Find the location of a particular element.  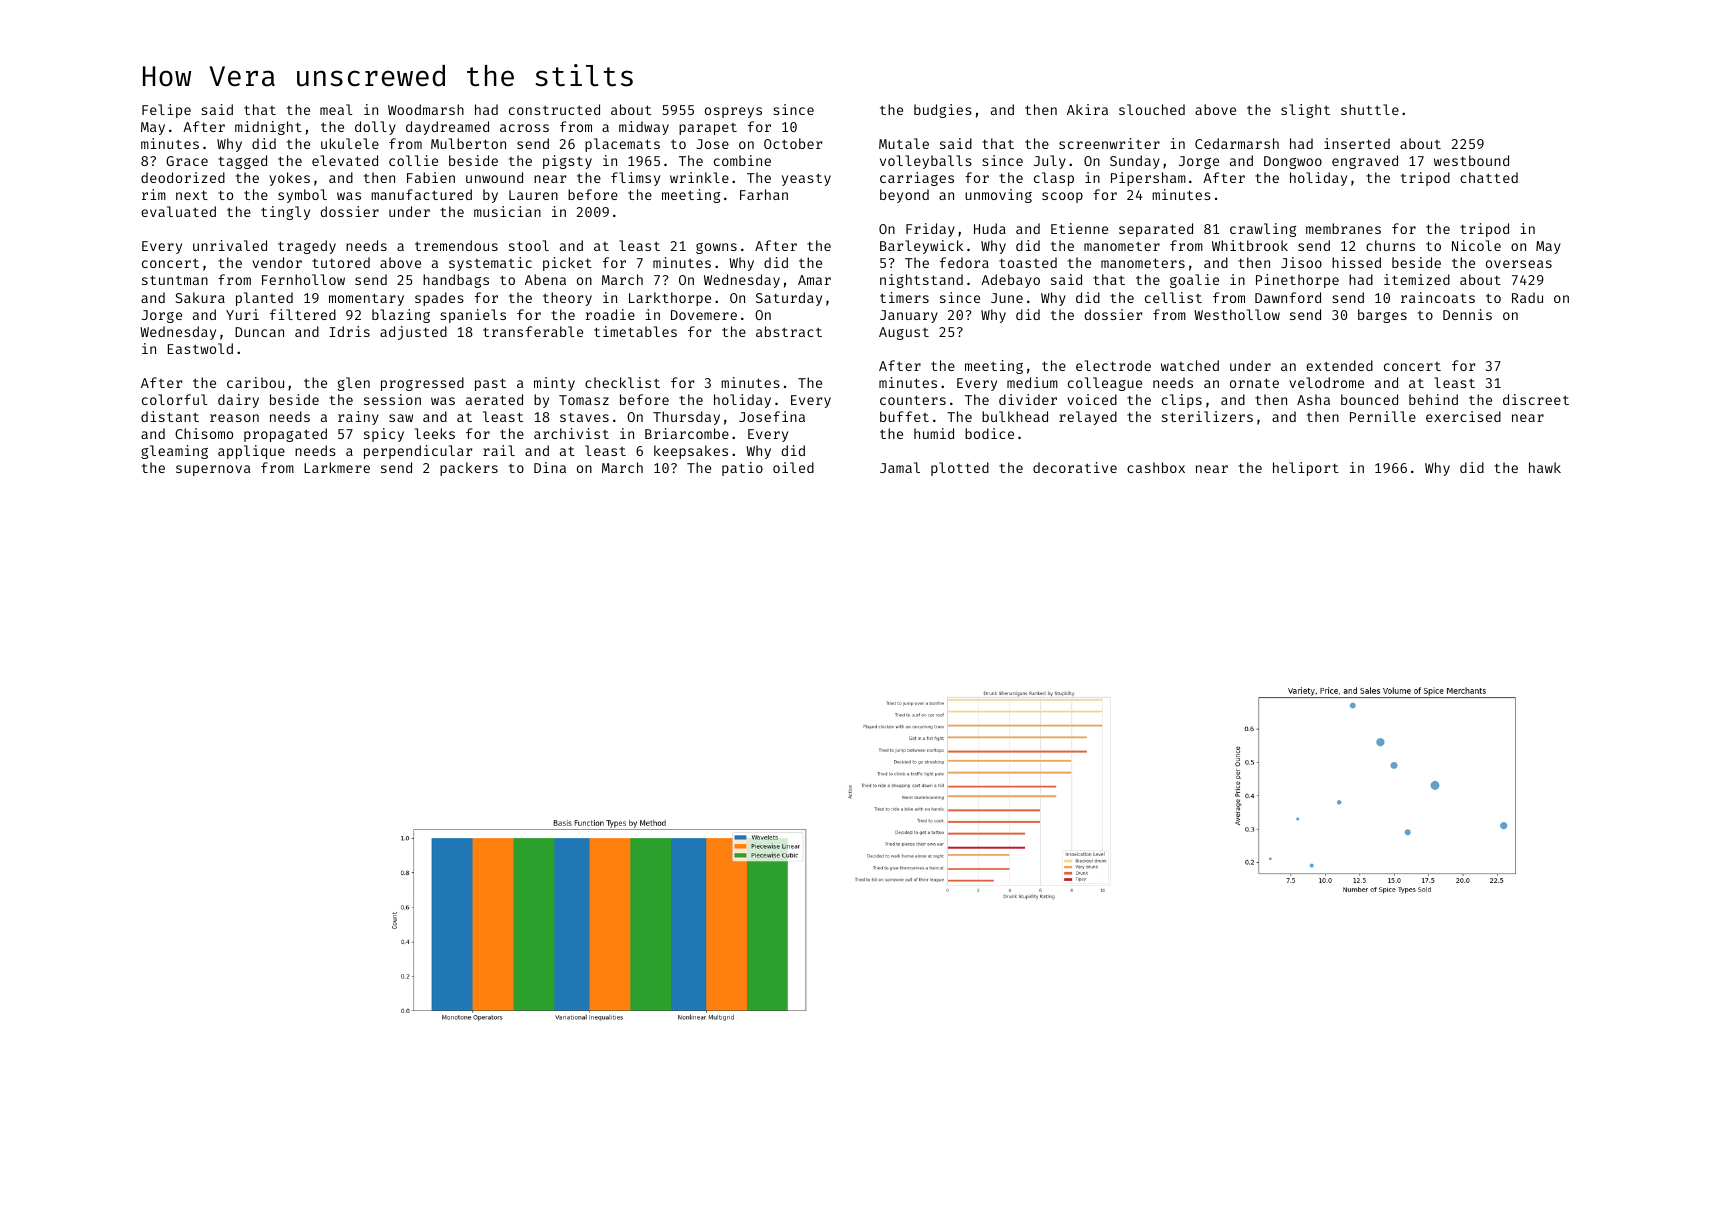

Etienne is located at coordinates (1079, 228).
